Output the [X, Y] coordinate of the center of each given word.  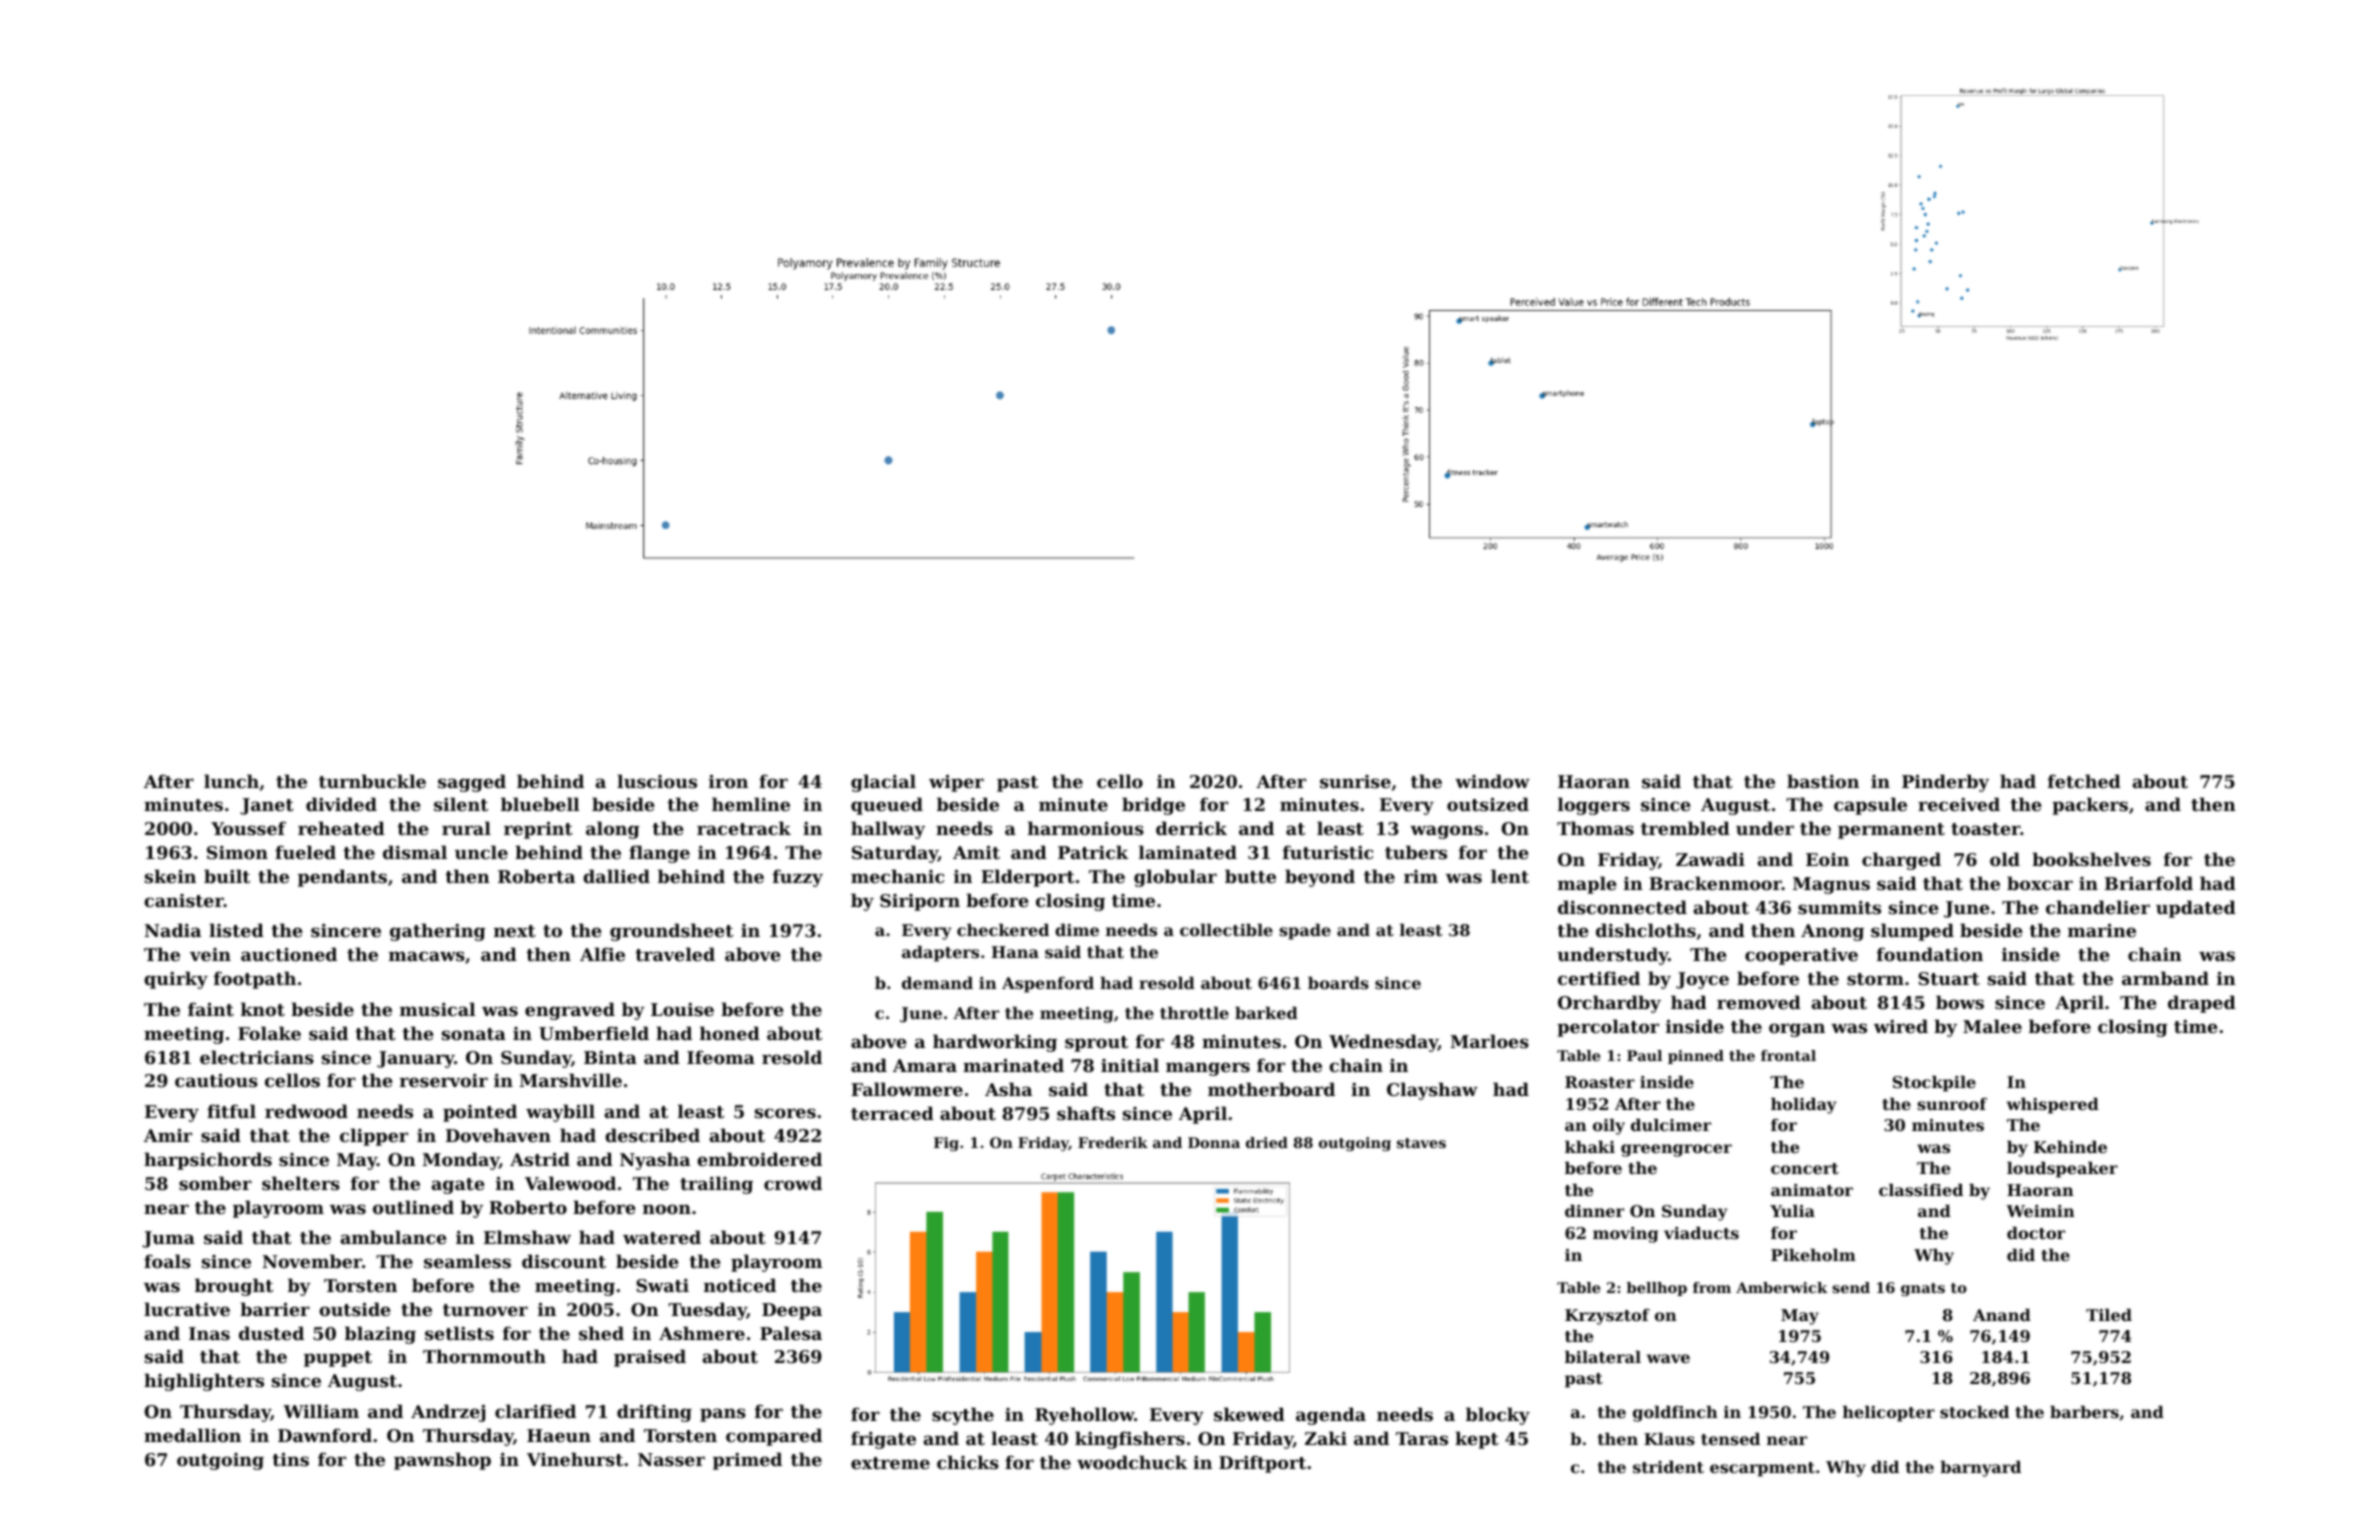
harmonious [1086, 828]
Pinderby [1945, 783]
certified [1599, 978]
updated [2196, 909]
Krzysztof [1607, 1317]
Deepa [792, 1311]
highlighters [204, 1382]
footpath [255, 980]
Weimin [2040, 1211]
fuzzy [798, 878]
